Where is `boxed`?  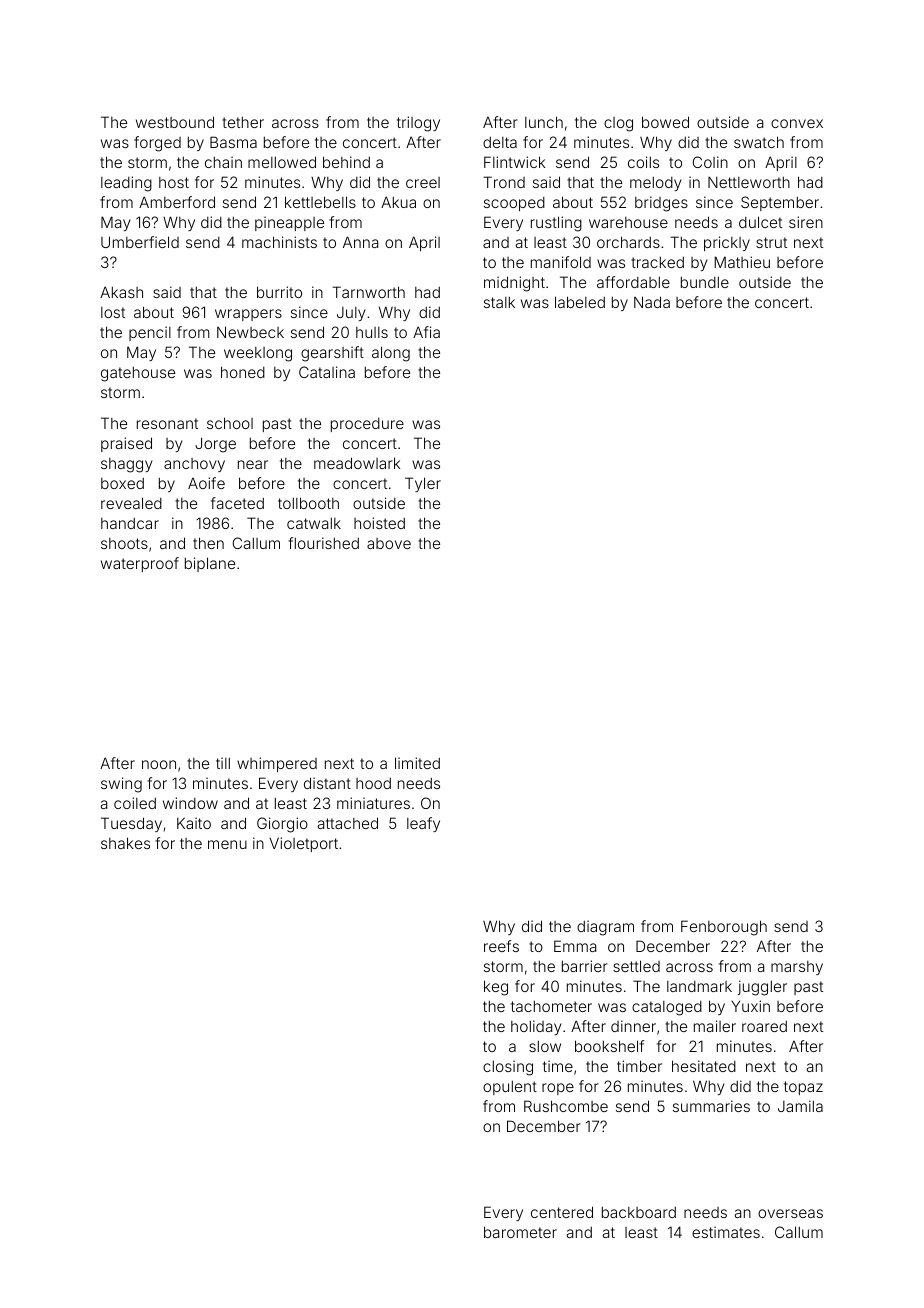 boxed is located at coordinates (122, 483).
